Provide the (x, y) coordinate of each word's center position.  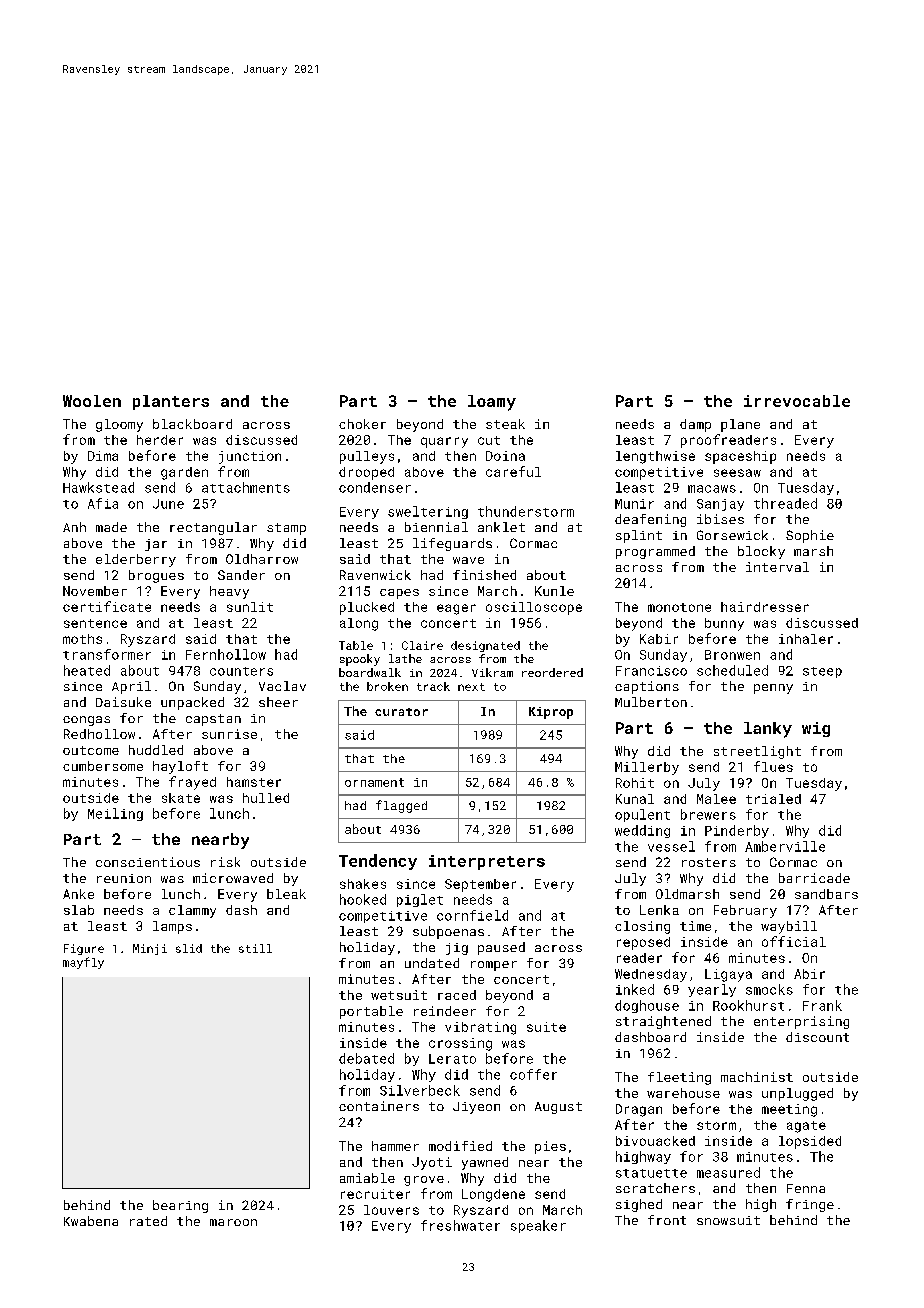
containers (379, 1106)
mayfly (83, 963)
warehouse (683, 1093)
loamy (492, 403)
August (558, 1108)
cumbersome (103, 766)
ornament (374, 782)
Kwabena (91, 1221)
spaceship (740, 457)
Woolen (92, 401)
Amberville (785, 846)
